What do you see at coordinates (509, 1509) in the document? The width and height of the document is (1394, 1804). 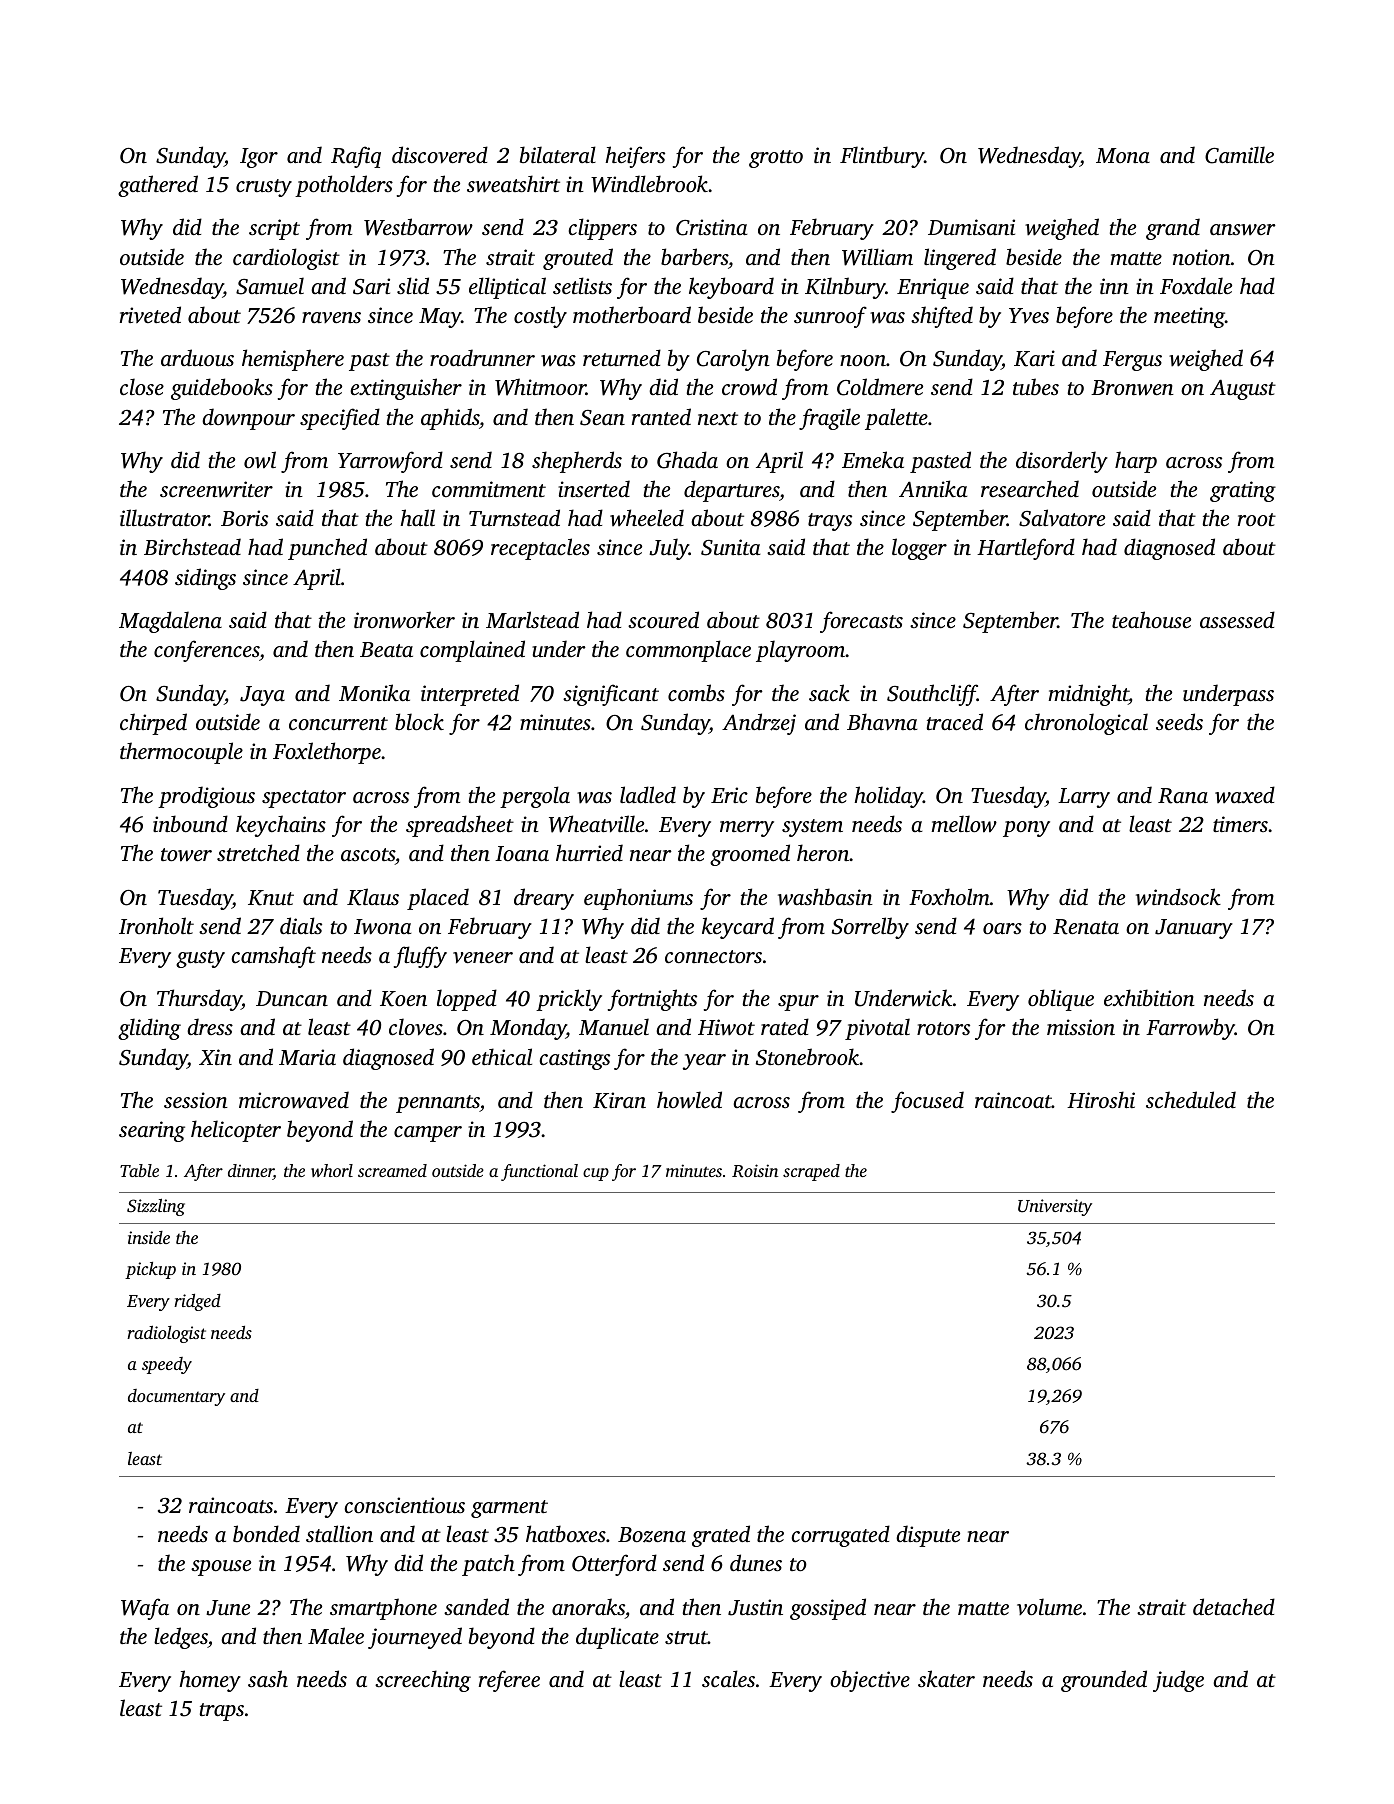 I see `garment` at bounding box center [509, 1509].
